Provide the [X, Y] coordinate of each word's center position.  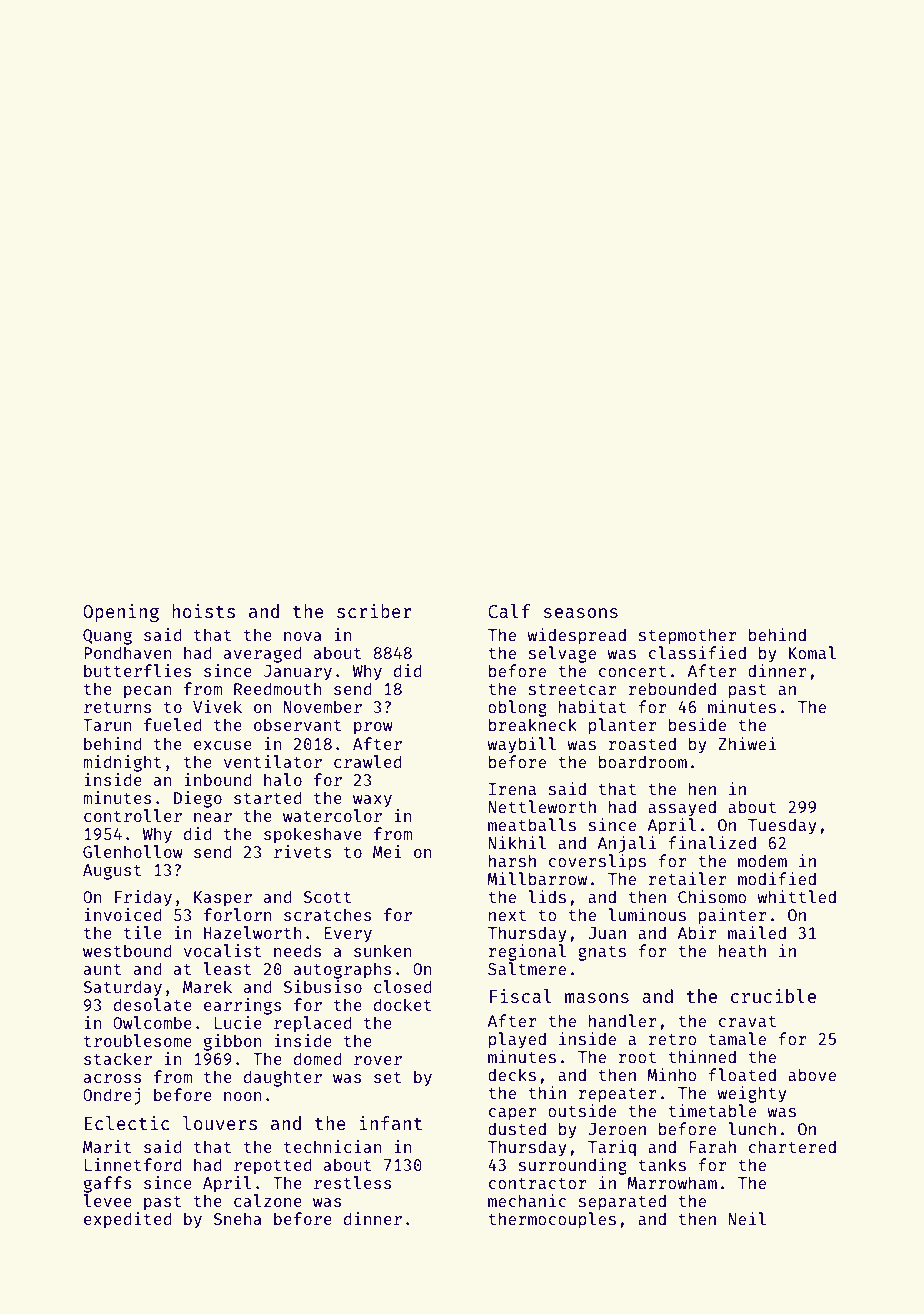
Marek [207, 986]
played [517, 1040]
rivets [302, 851]
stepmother [687, 636]
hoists [203, 610]
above [812, 1074]
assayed [682, 808]
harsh [512, 860]
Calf [509, 611]
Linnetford [133, 1164]
